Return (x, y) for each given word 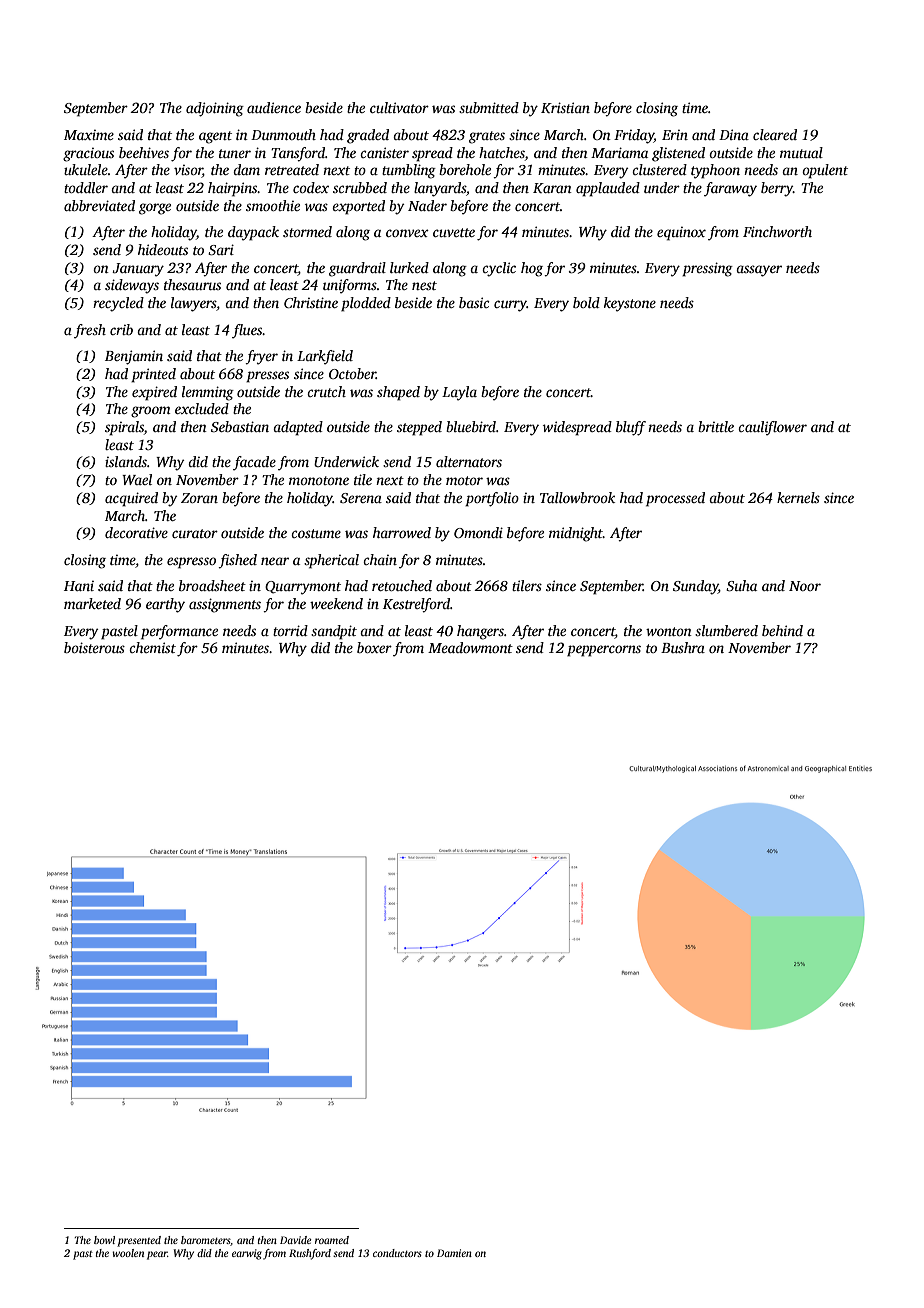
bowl (104, 1240)
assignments (225, 605)
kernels (798, 497)
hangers (480, 632)
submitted (489, 107)
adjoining (215, 109)
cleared (775, 134)
